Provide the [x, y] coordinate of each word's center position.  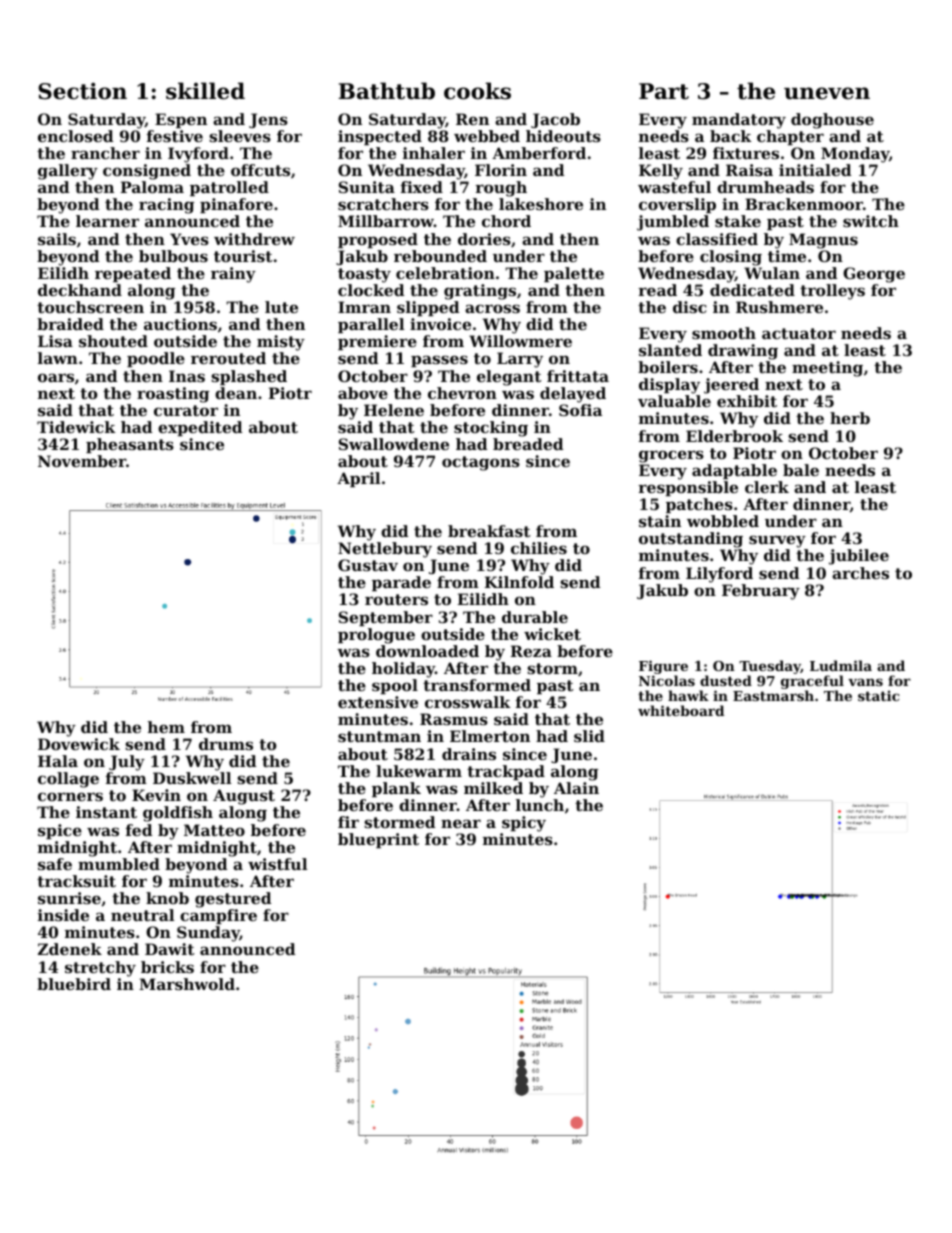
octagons [481, 463]
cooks [477, 91]
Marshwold [187, 984]
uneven [827, 93]
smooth [724, 333]
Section [82, 91]
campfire [218, 916]
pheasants [130, 445]
